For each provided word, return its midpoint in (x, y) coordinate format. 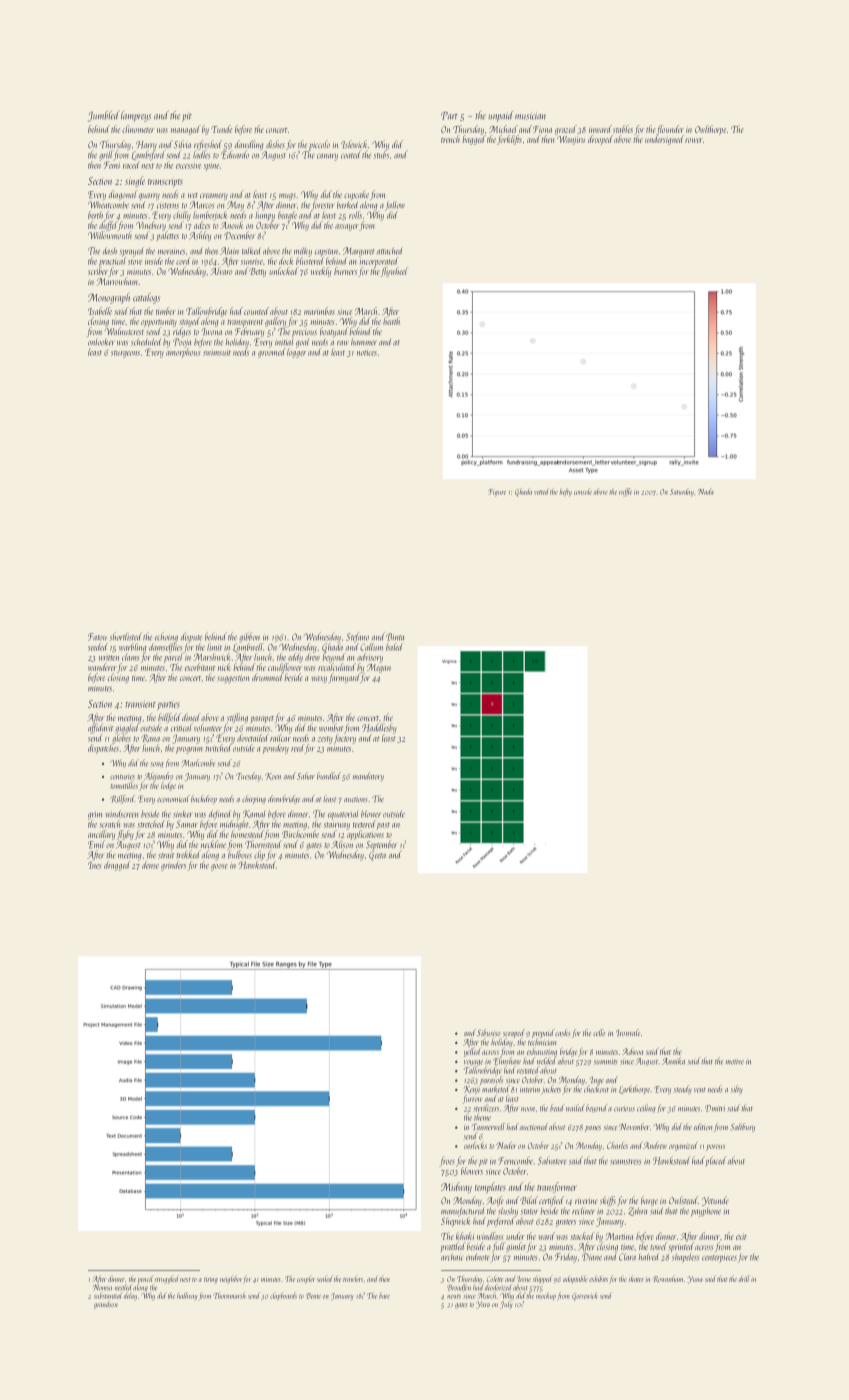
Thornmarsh (229, 1295)
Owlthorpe (710, 130)
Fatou (97, 637)
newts (454, 1296)
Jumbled (103, 116)
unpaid (500, 116)
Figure (497, 493)
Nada (706, 491)
